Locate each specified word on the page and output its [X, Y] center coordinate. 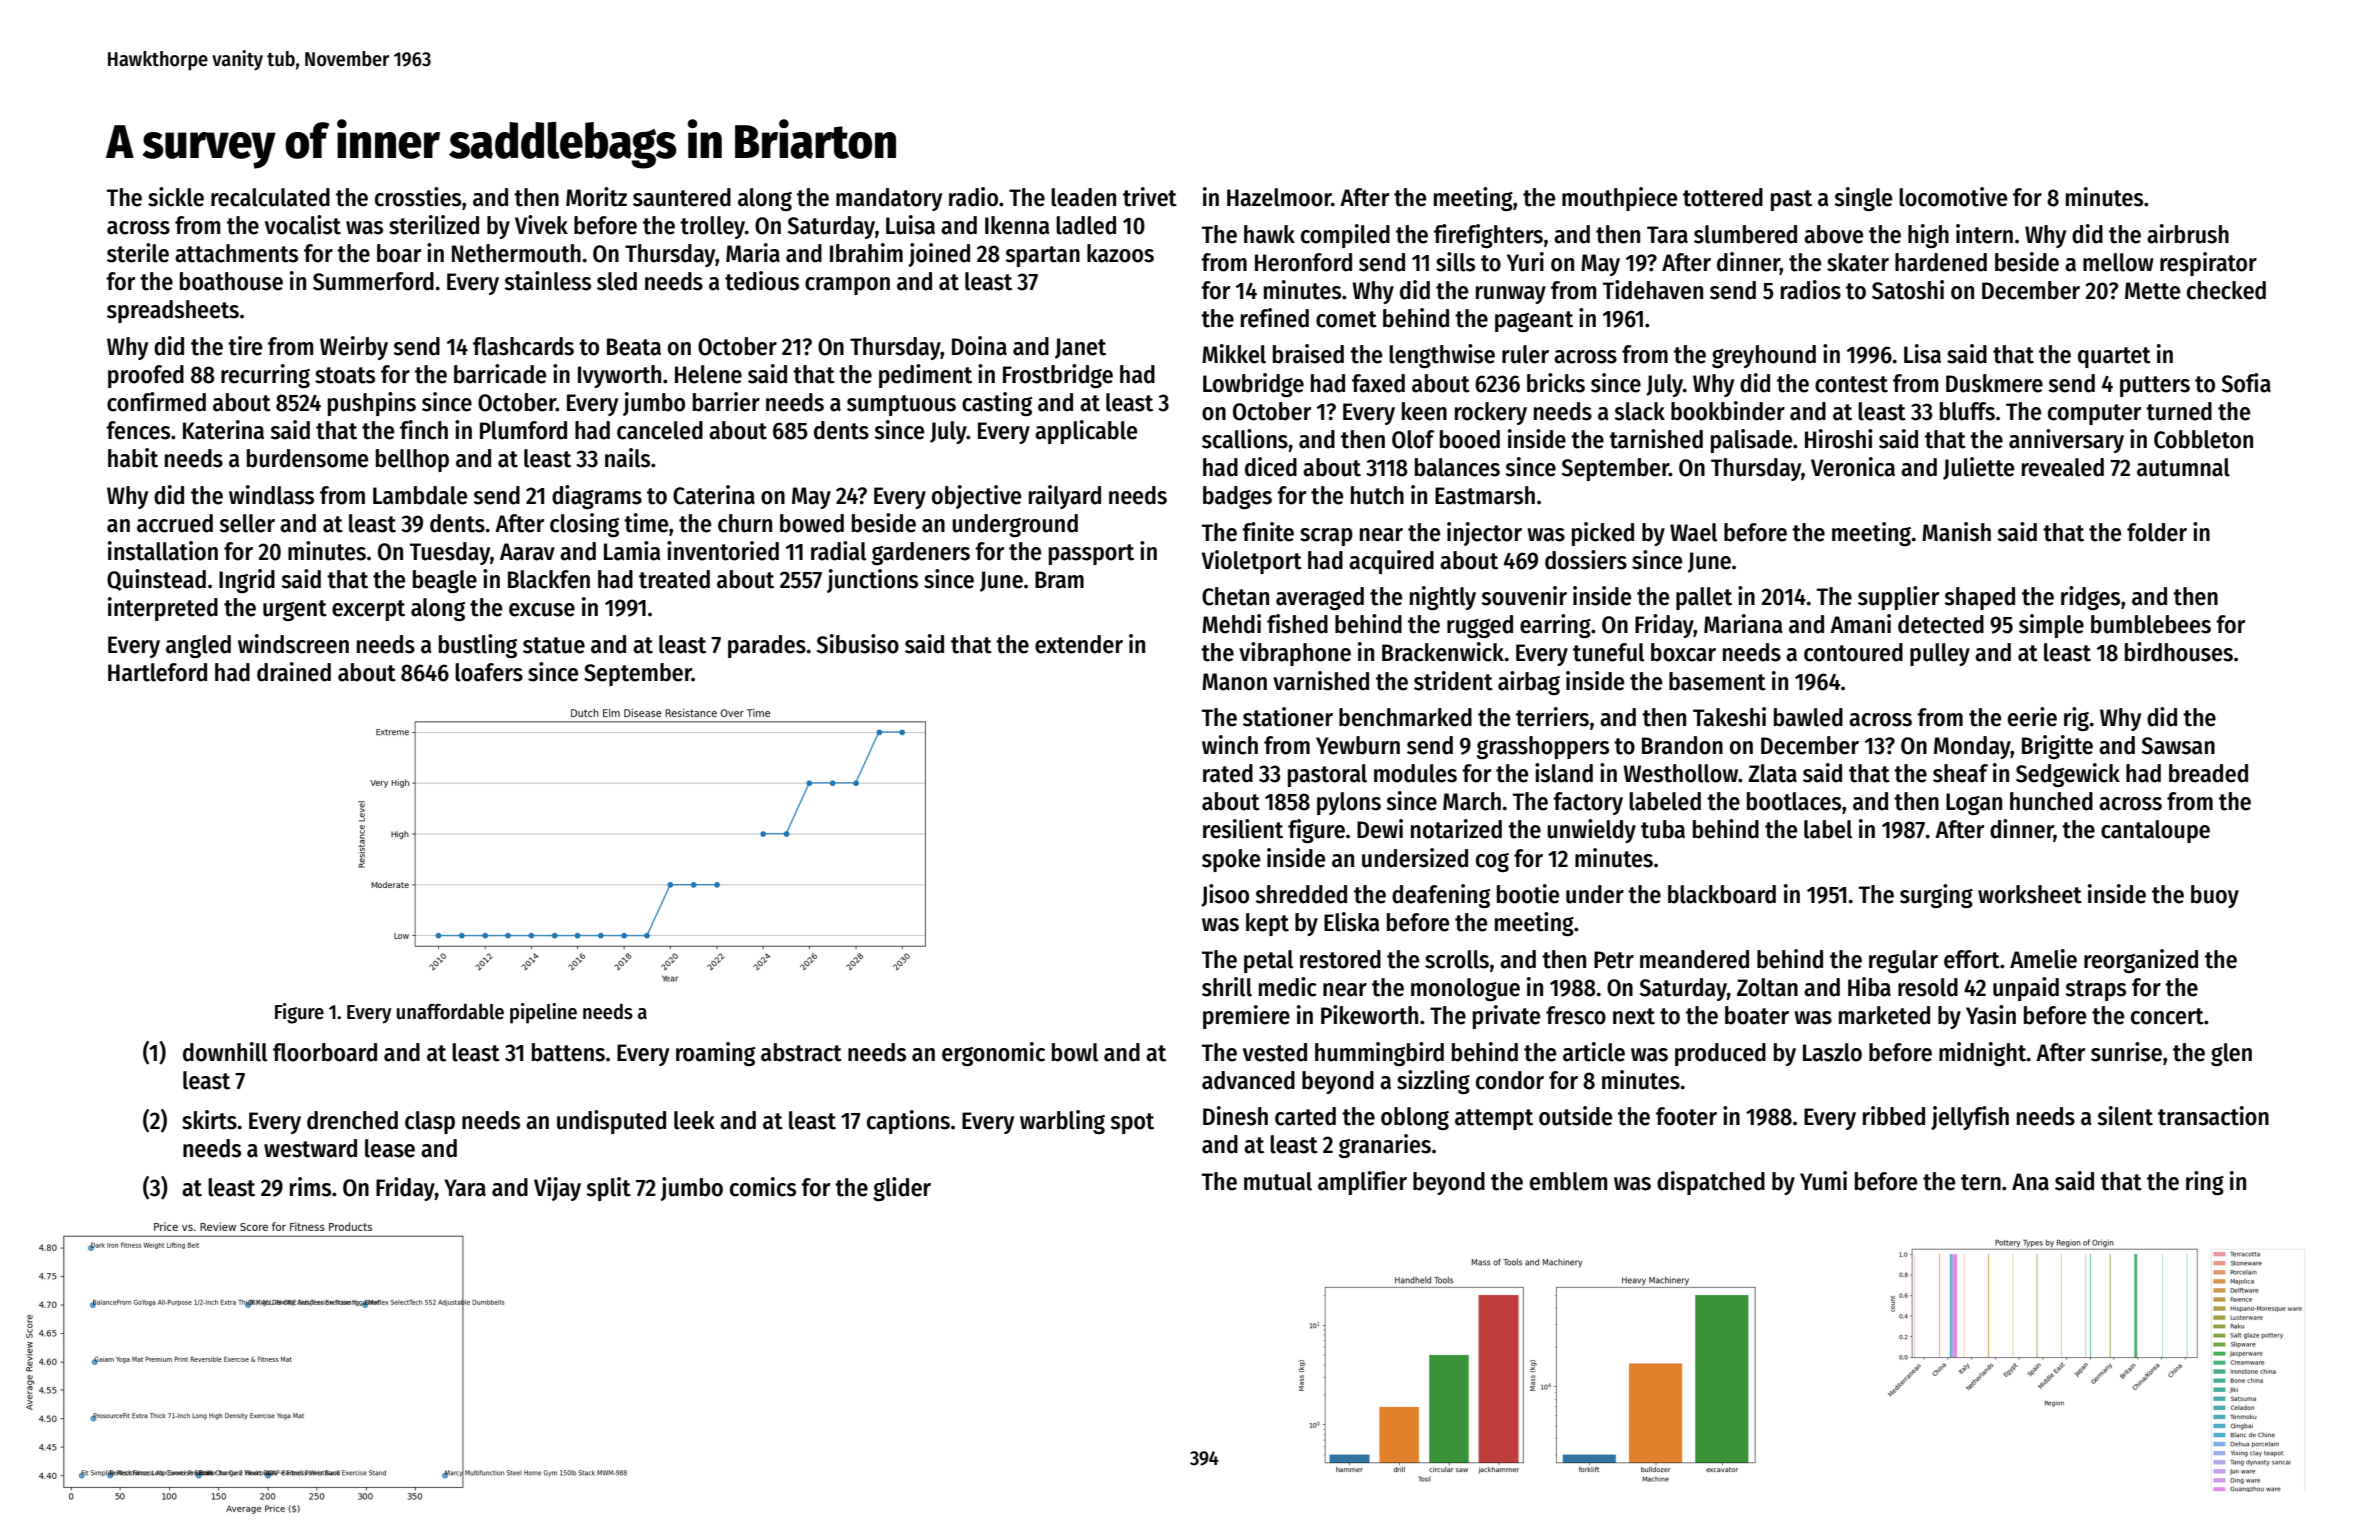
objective [976, 497]
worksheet [2030, 894]
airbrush [2188, 234]
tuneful [1608, 652]
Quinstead [156, 580]
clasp [430, 1122]
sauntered [682, 197]
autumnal [2183, 467]
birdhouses [2179, 652]
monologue [1465, 989]
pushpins [372, 404]
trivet [1150, 197]
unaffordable [450, 1011]
